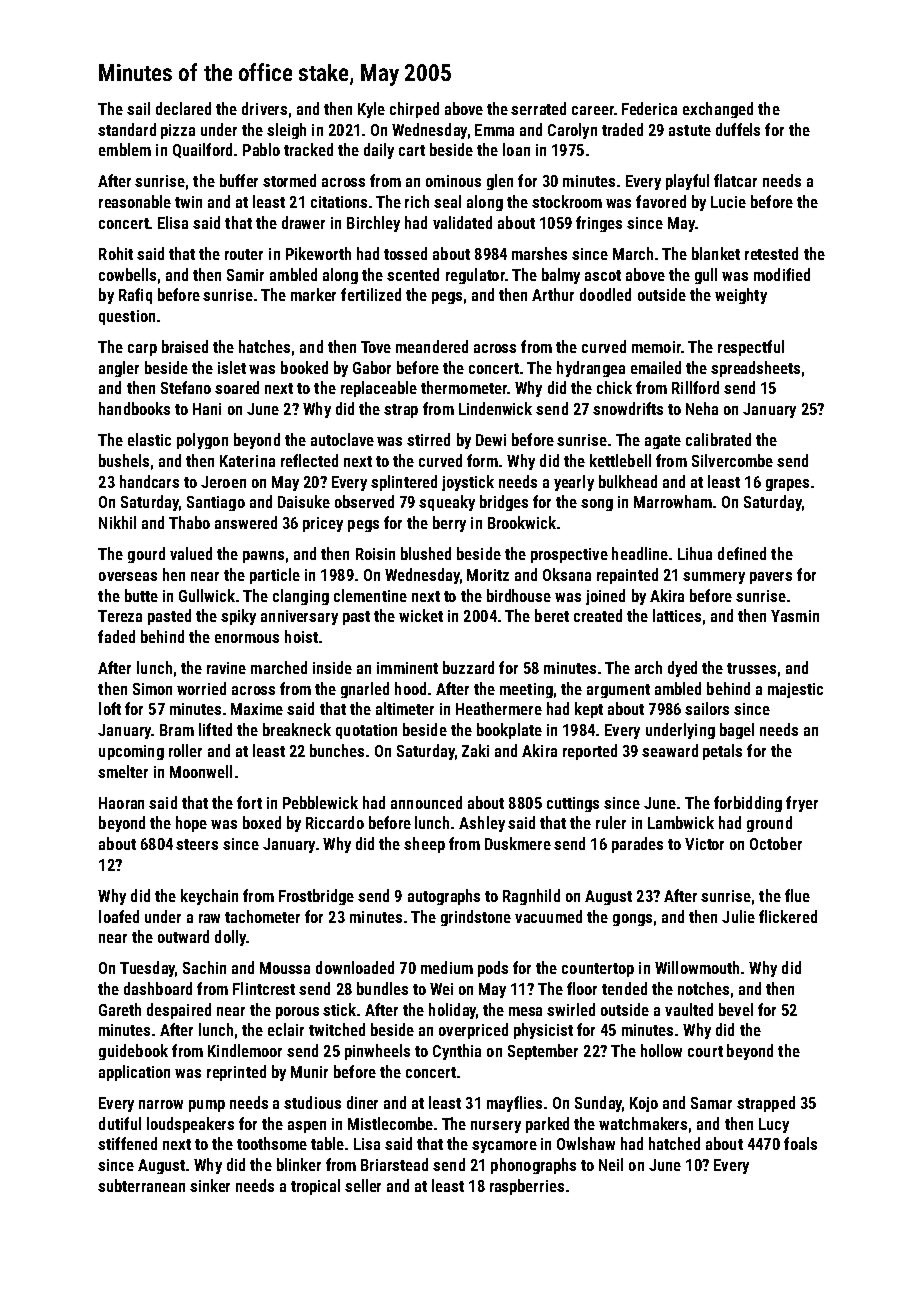  What do you see at coordinates (210, 1185) in the screenshot?
I see `sinker` at bounding box center [210, 1185].
